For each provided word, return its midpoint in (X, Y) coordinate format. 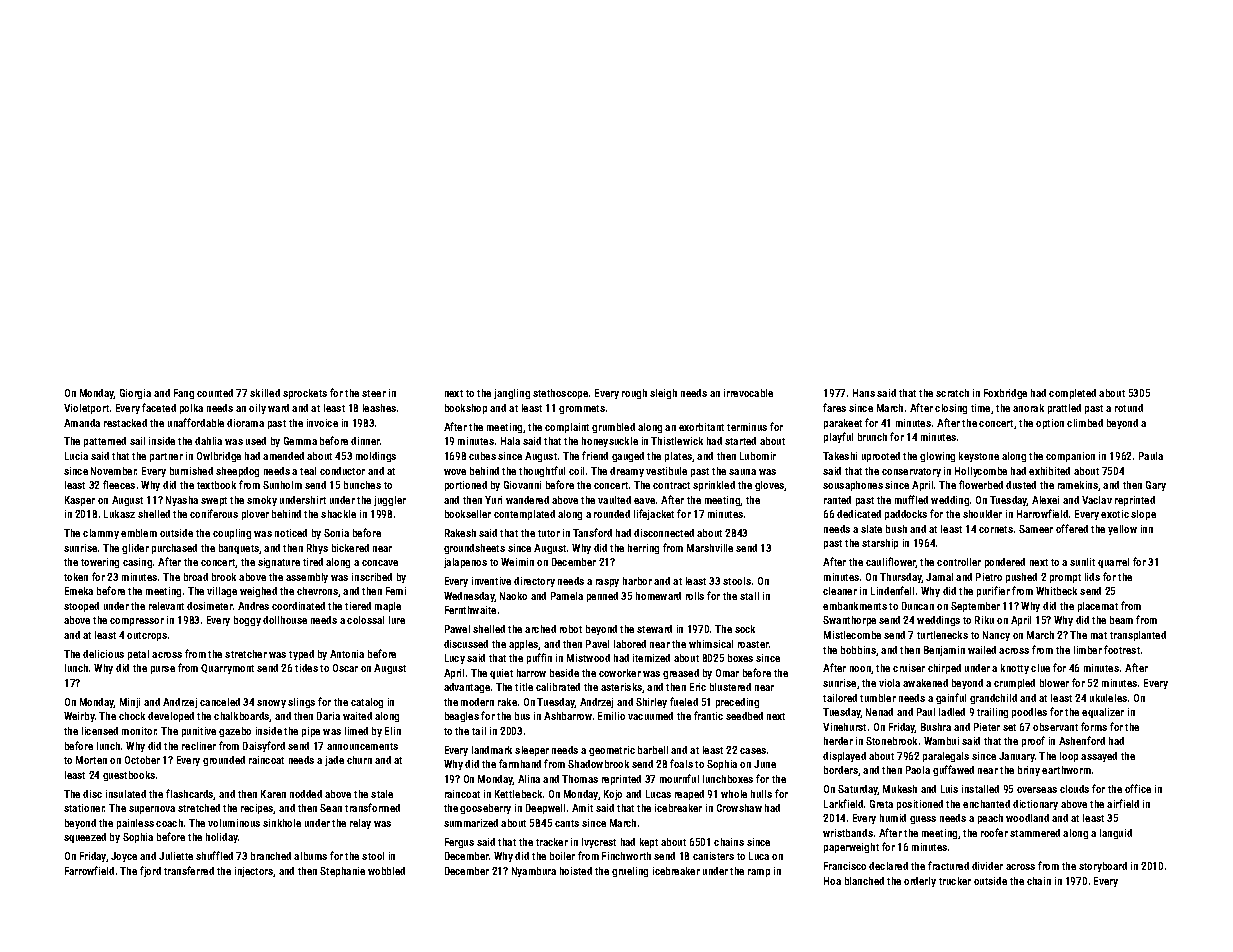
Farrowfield (89, 870)
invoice (322, 423)
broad (196, 577)
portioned (466, 486)
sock (745, 629)
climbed (1085, 423)
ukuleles (1108, 698)
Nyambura (534, 872)
